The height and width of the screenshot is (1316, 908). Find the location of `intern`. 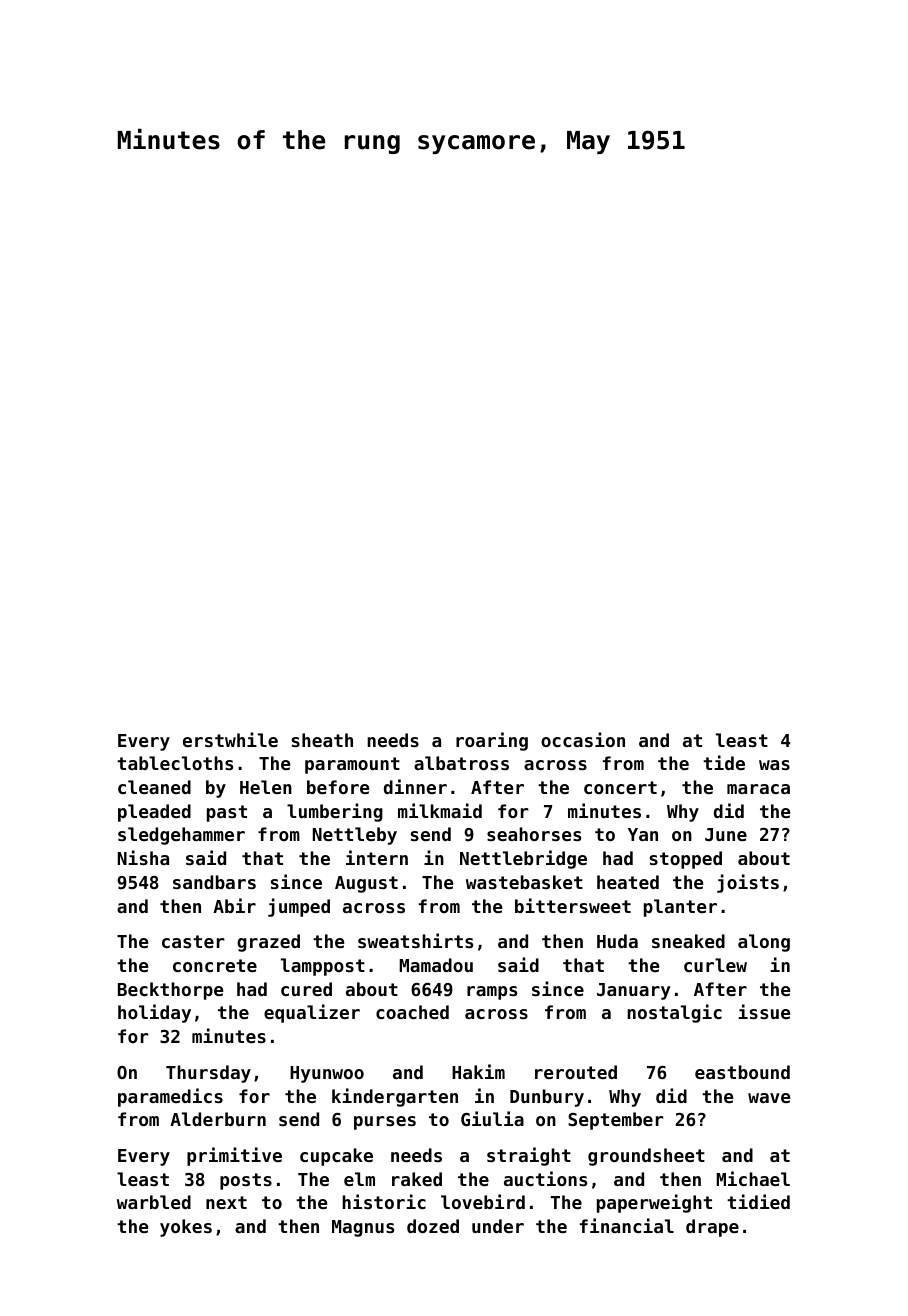

intern is located at coordinates (377, 857).
